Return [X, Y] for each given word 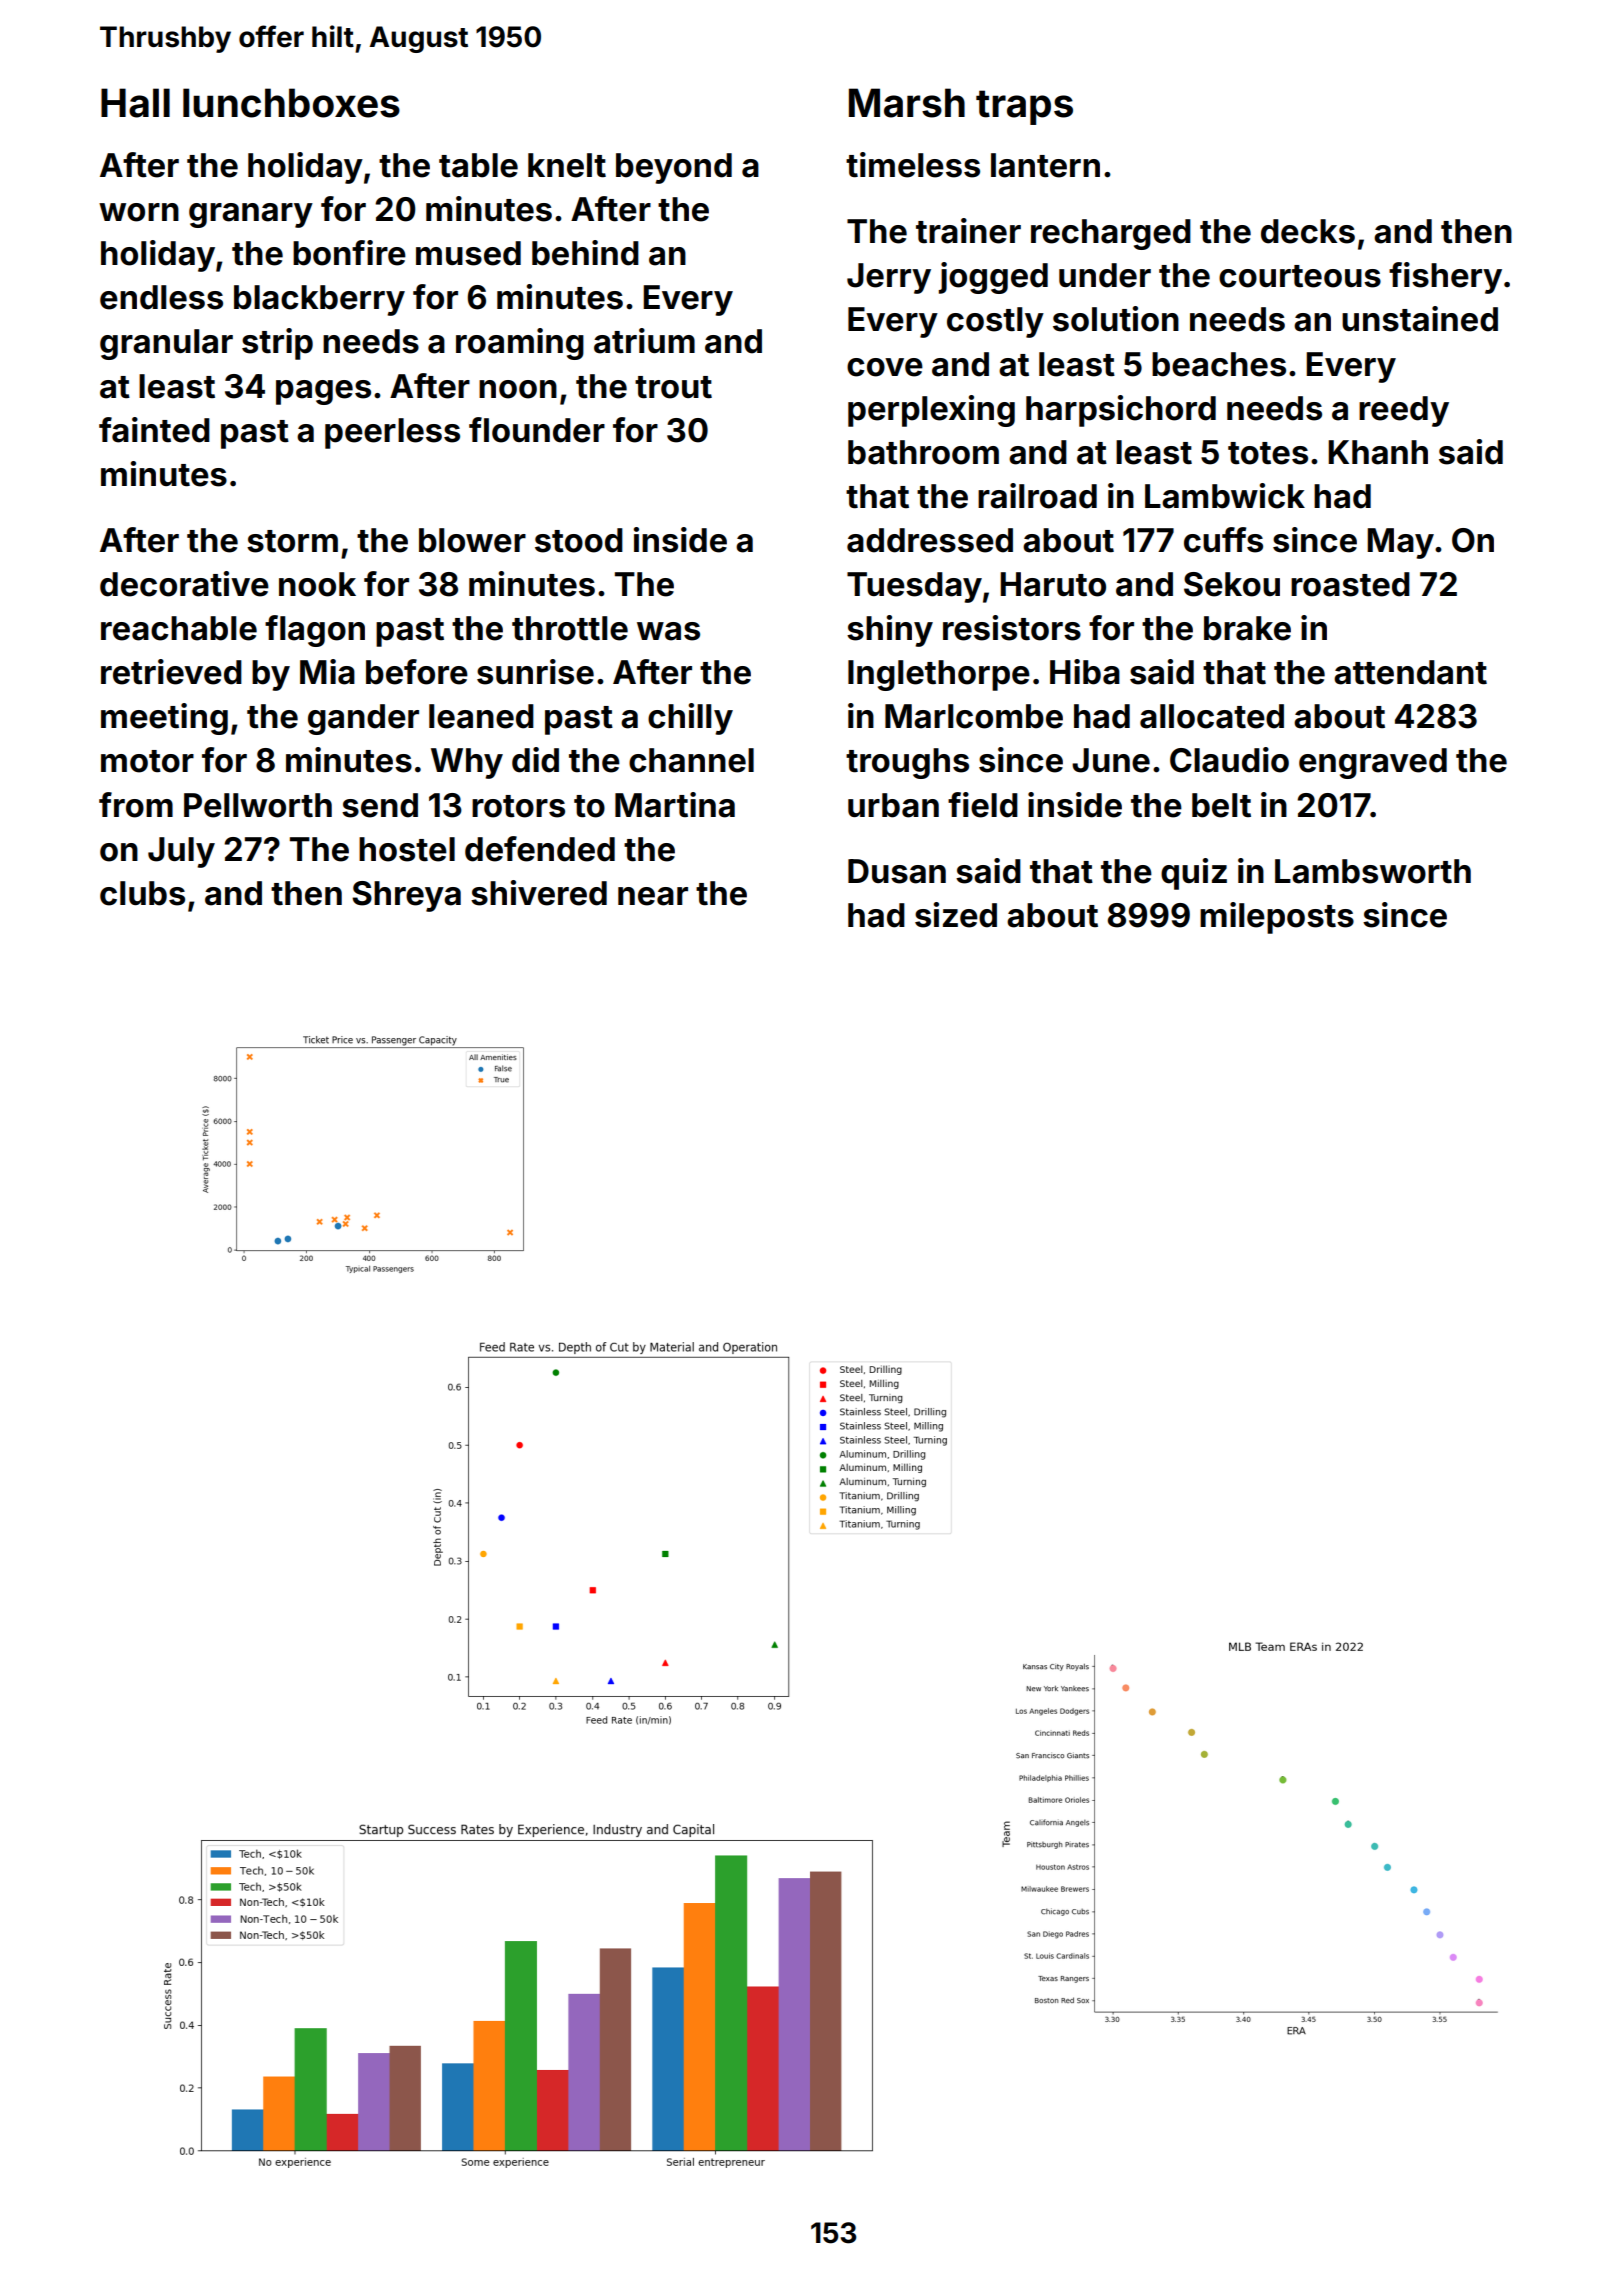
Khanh [1378, 452]
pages [323, 392]
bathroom [923, 452]
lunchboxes [291, 103]
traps [1024, 107]
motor [147, 761]
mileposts [1277, 918]
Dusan [897, 871]
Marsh [907, 103]
